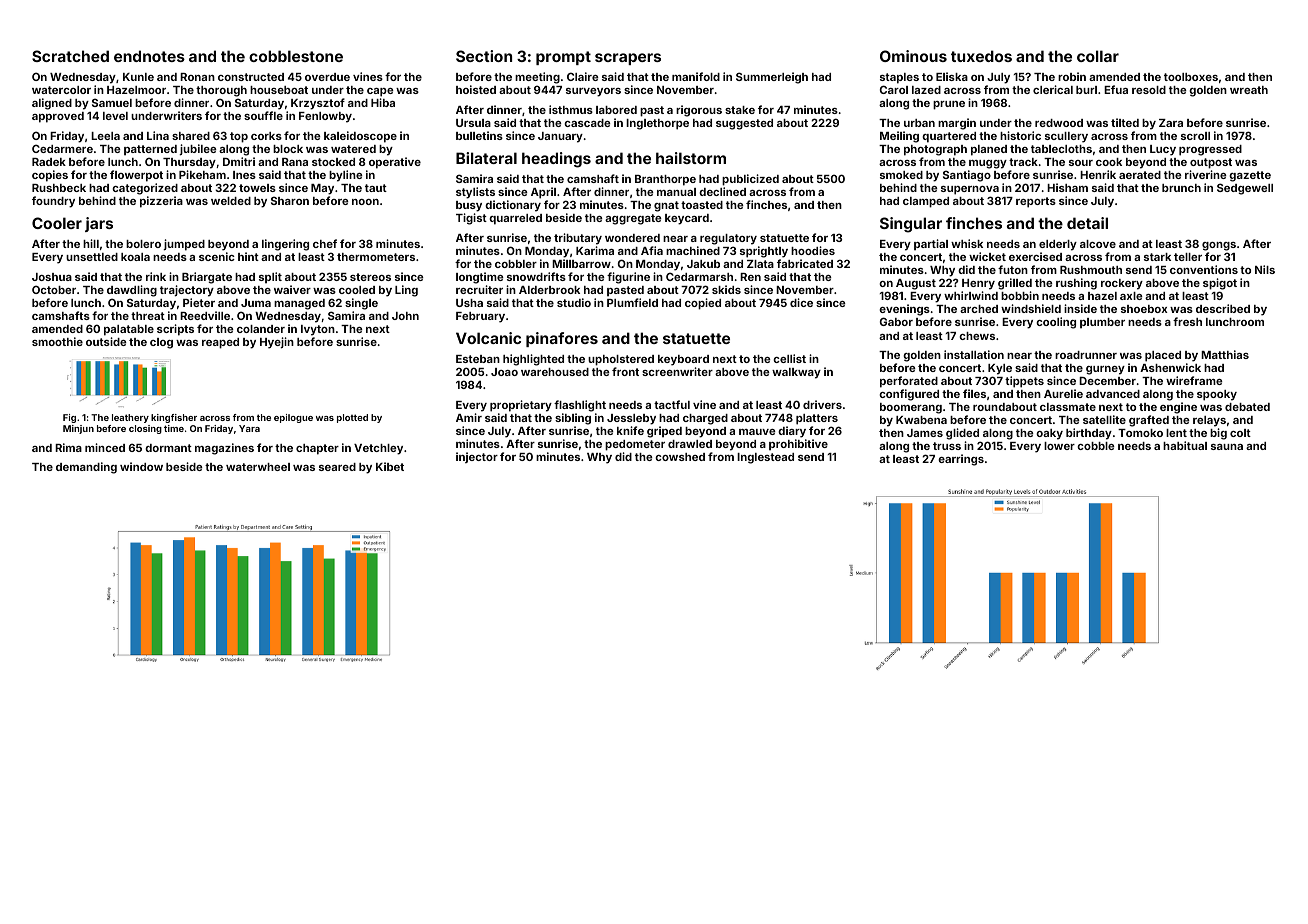 This page has height=924, width=1308. What do you see at coordinates (1086, 355) in the page?
I see `roadrunner` at bounding box center [1086, 355].
